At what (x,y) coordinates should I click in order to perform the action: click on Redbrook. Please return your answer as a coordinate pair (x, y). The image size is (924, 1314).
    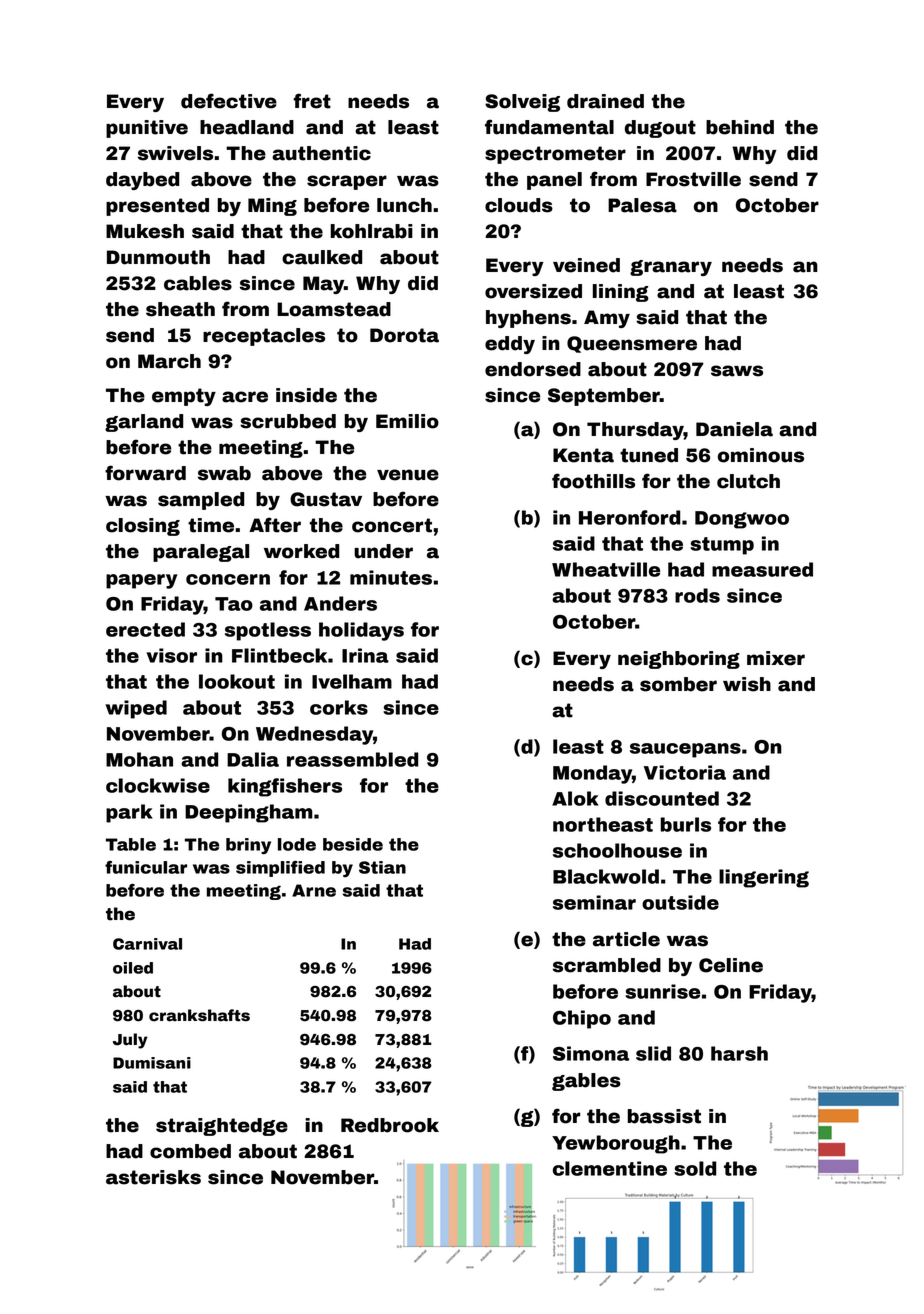
    Looking at the image, I should click on (390, 1125).
